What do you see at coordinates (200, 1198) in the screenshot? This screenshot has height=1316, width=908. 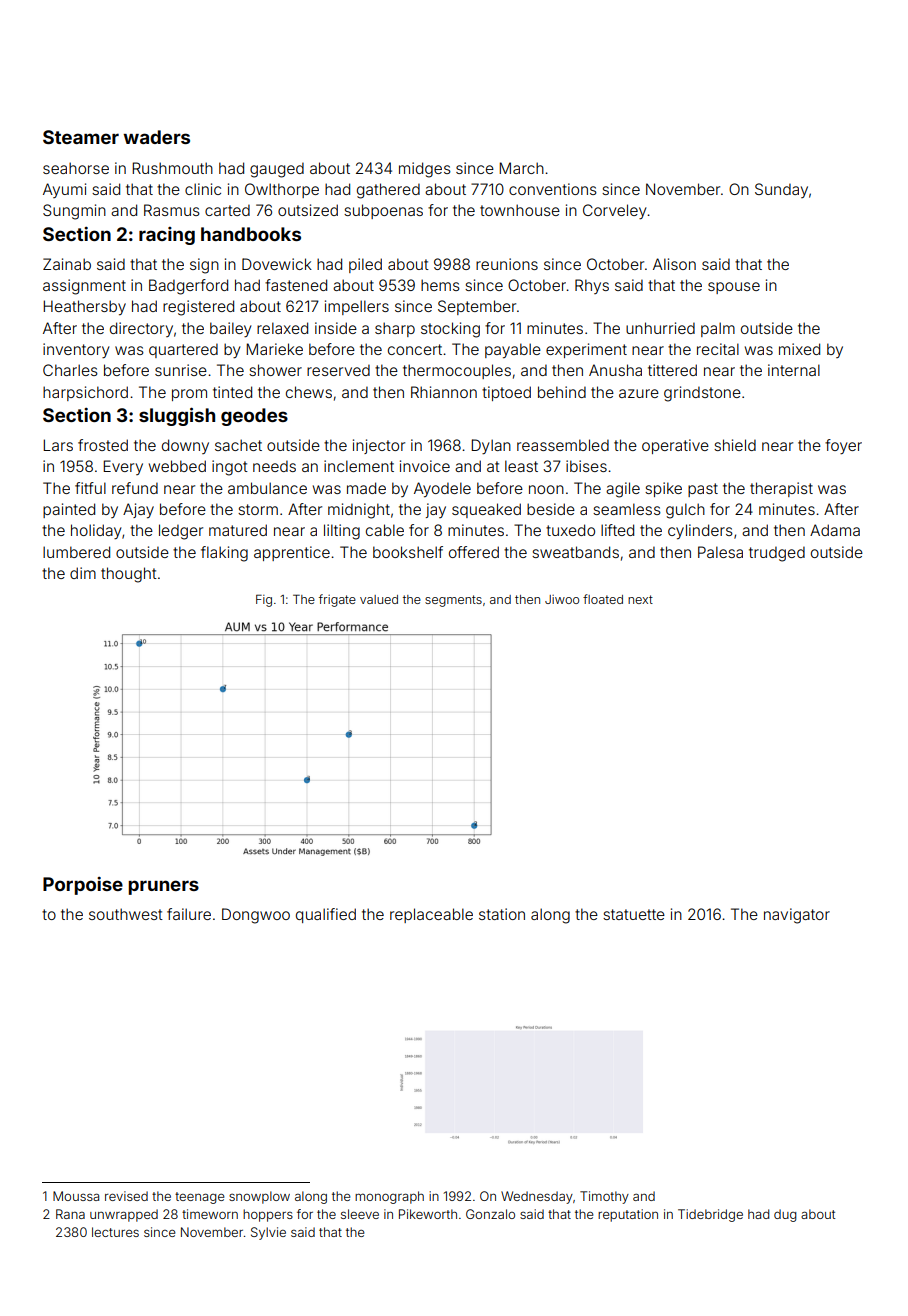 I see `teenage` at bounding box center [200, 1198].
